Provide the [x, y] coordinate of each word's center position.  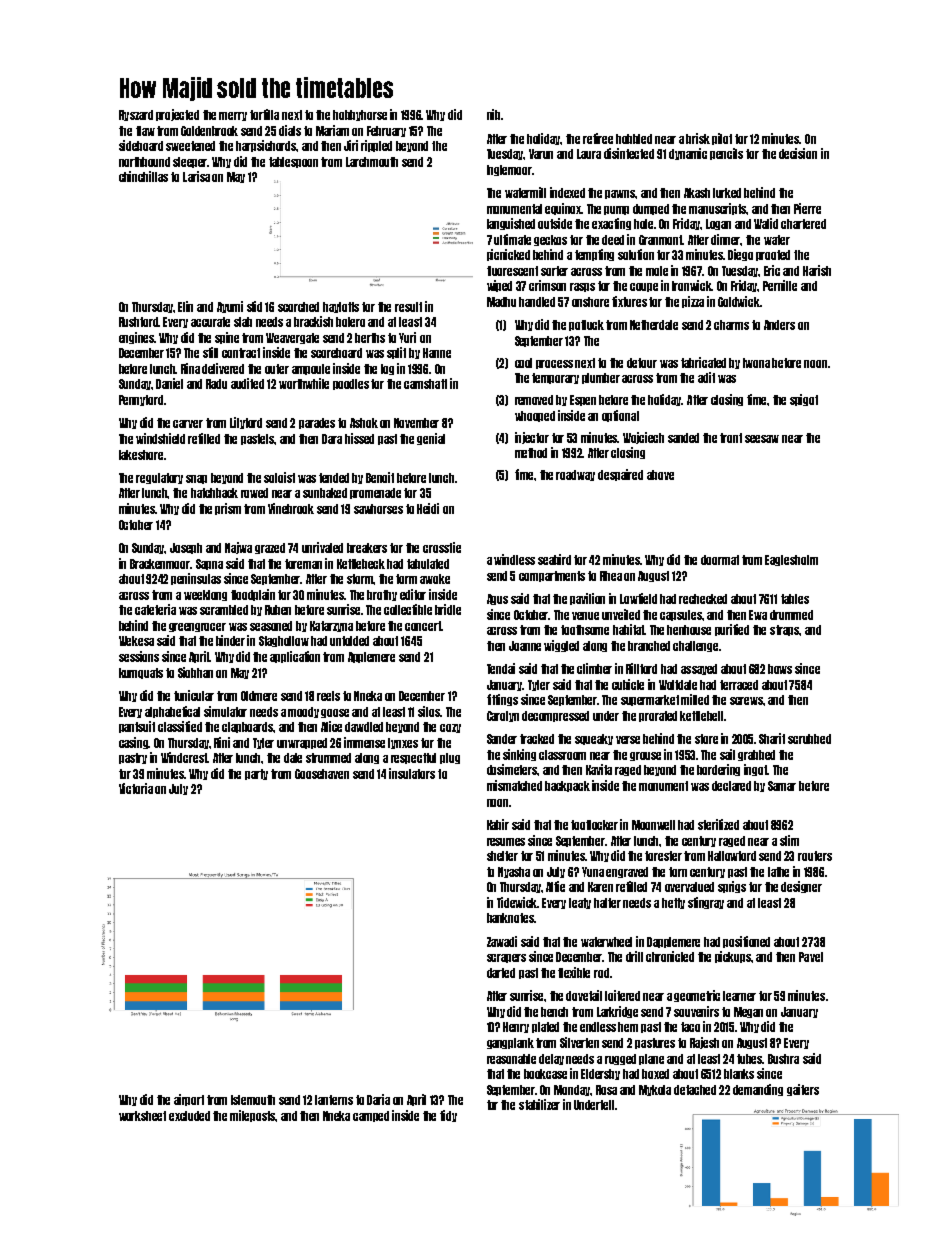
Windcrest [184, 757]
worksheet [142, 1116]
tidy [448, 1116]
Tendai [501, 668]
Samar [782, 786]
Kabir [498, 824]
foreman [303, 564]
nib [493, 114]
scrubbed [809, 739]
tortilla [264, 114]
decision [798, 153]
